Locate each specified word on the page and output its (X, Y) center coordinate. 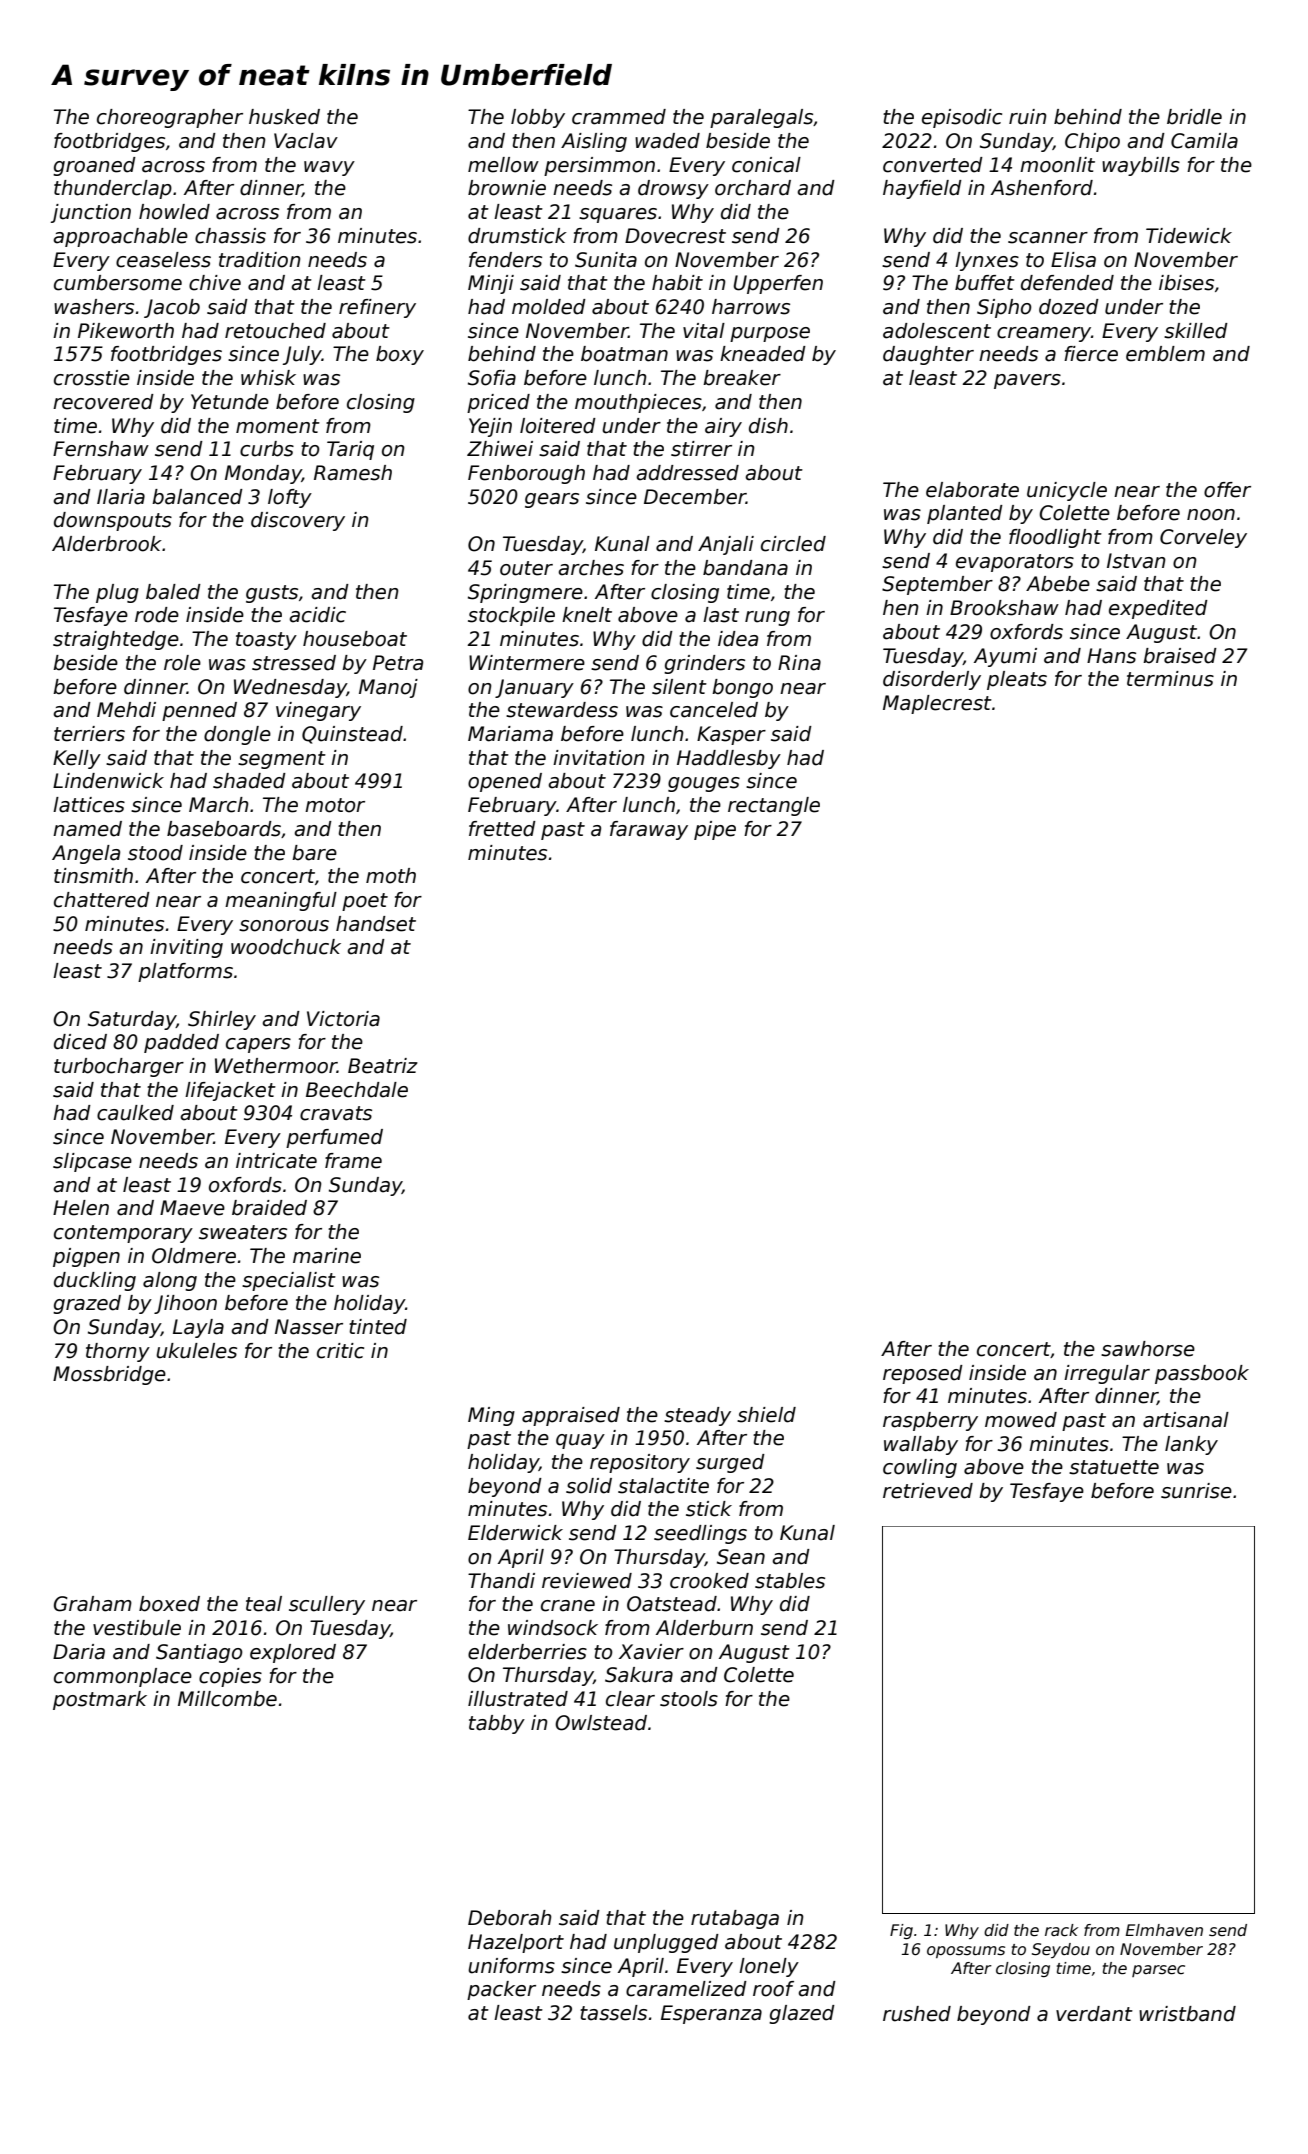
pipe (715, 830)
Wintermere (527, 663)
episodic (962, 118)
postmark (100, 1700)
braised (1180, 656)
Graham (93, 1604)
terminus (1170, 679)
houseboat (355, 639)
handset (376, 924)
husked (284, 117)
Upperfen (778, 284)
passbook (1202, 1374)
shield (766, 1415)
